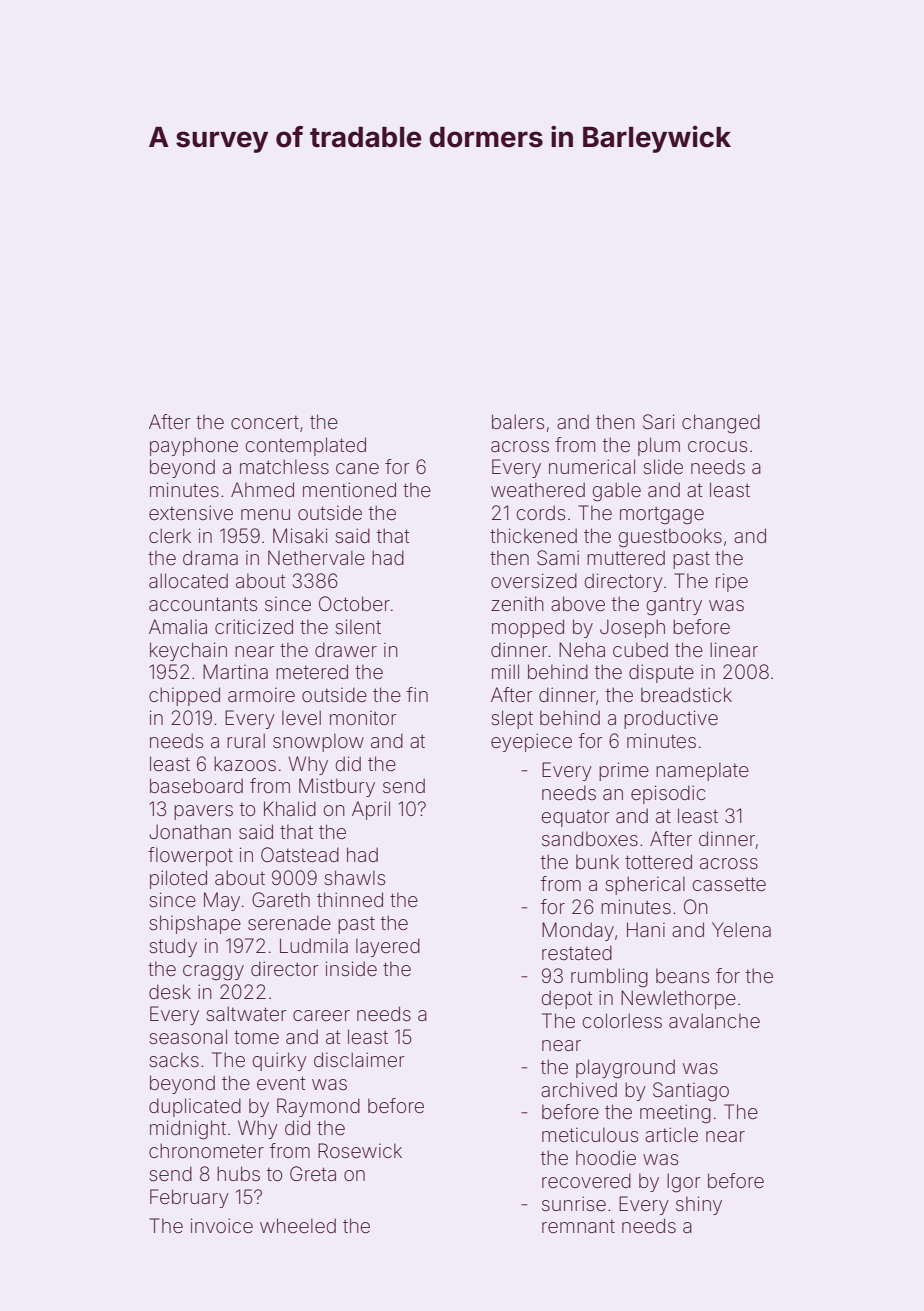 The width and height of the screenshot is (924, 1311). Describe the element at coordinates (188, 580) in the screenshot. I see `allocated` at that location.
